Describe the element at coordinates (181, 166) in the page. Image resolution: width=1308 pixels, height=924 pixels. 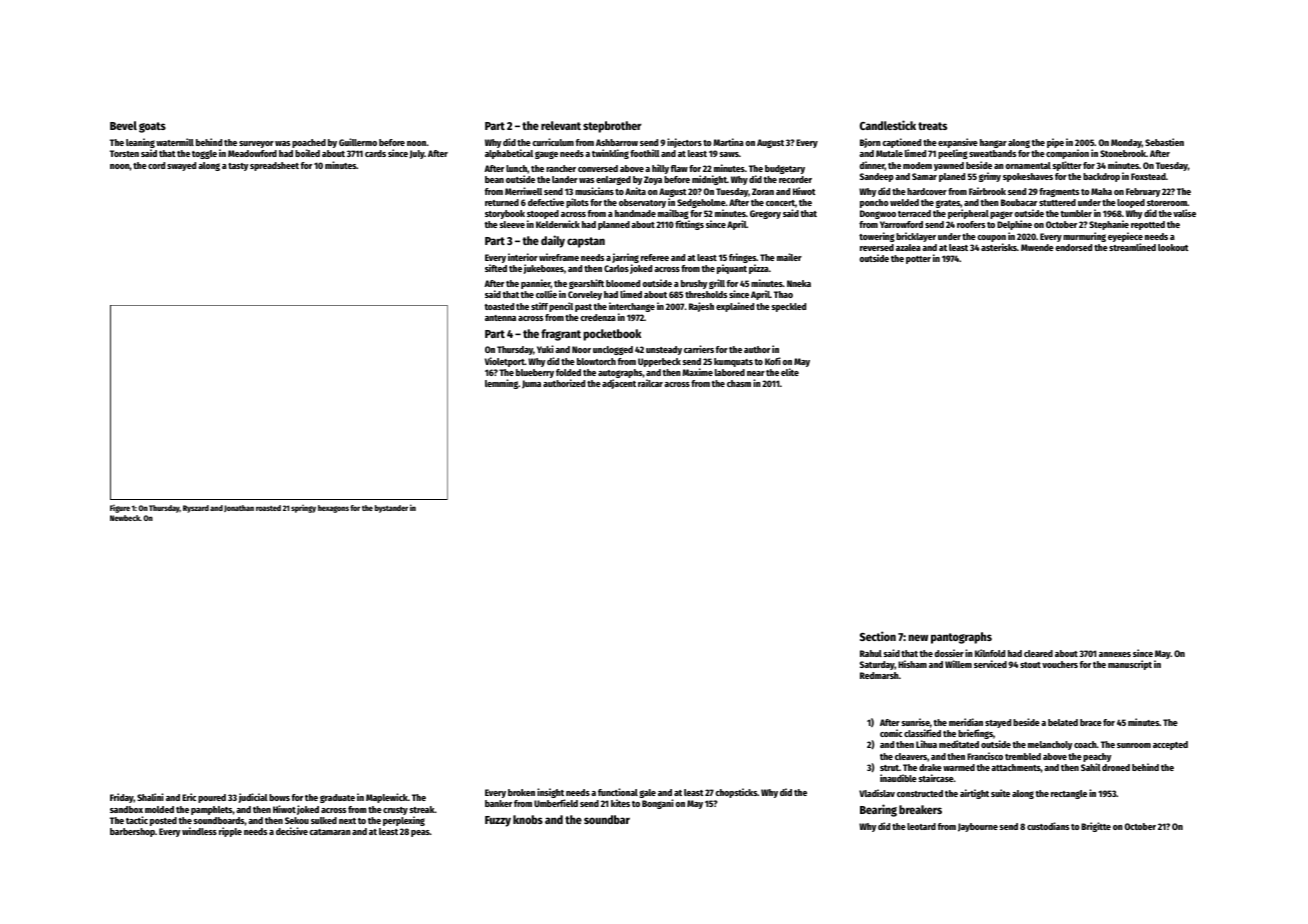
I see `swayed` at that location.
